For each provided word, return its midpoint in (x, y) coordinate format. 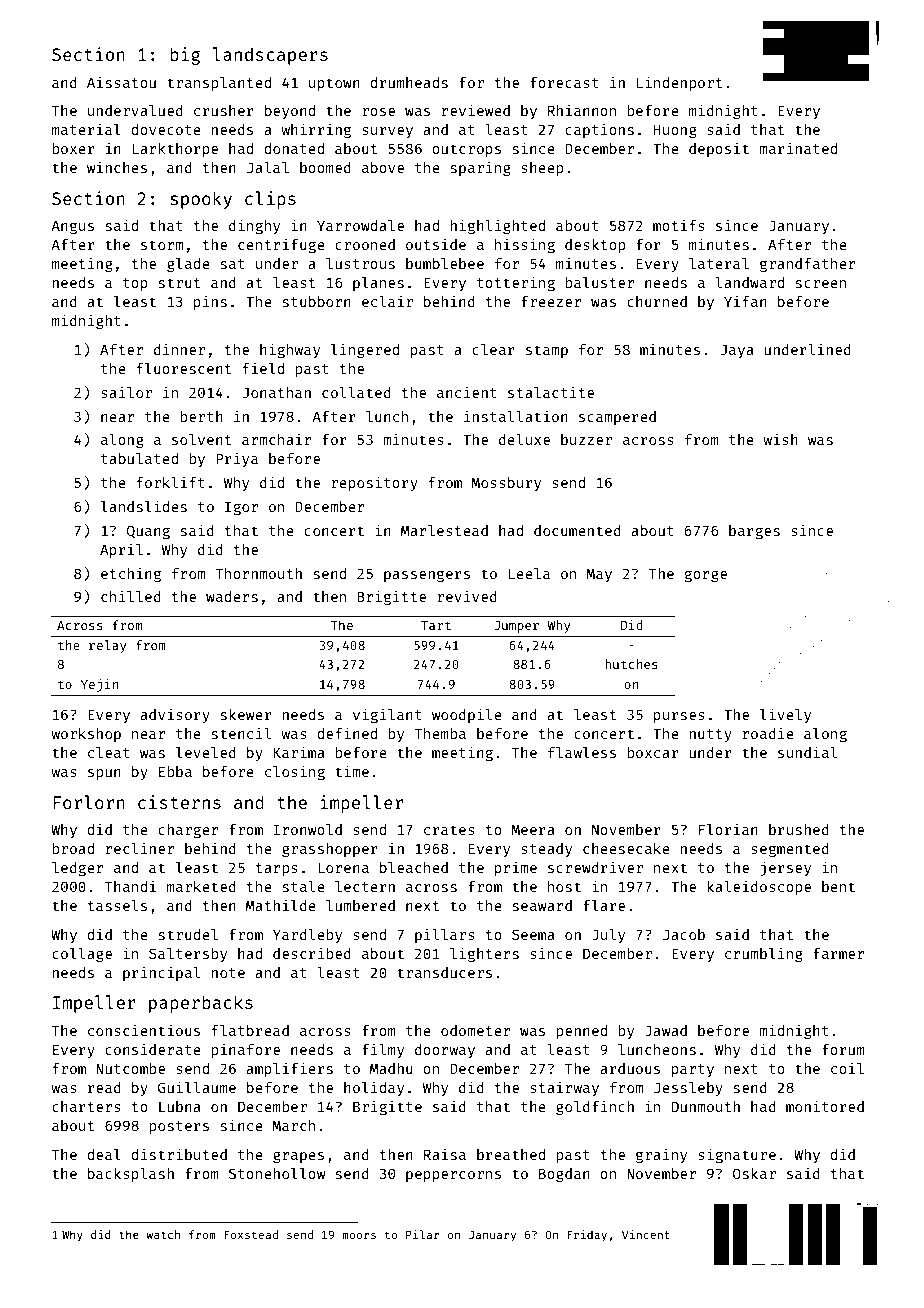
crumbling (764, 955)
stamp (547, 351)
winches (117, 167)
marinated (798, 148)
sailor (126, 392)
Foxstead (251, 1234)
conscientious (144, 1030)
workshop (86, 735)
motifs (679, 225)
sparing (481, 169)
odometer (475, 1030)
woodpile (467, 715)
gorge (705, 576)
